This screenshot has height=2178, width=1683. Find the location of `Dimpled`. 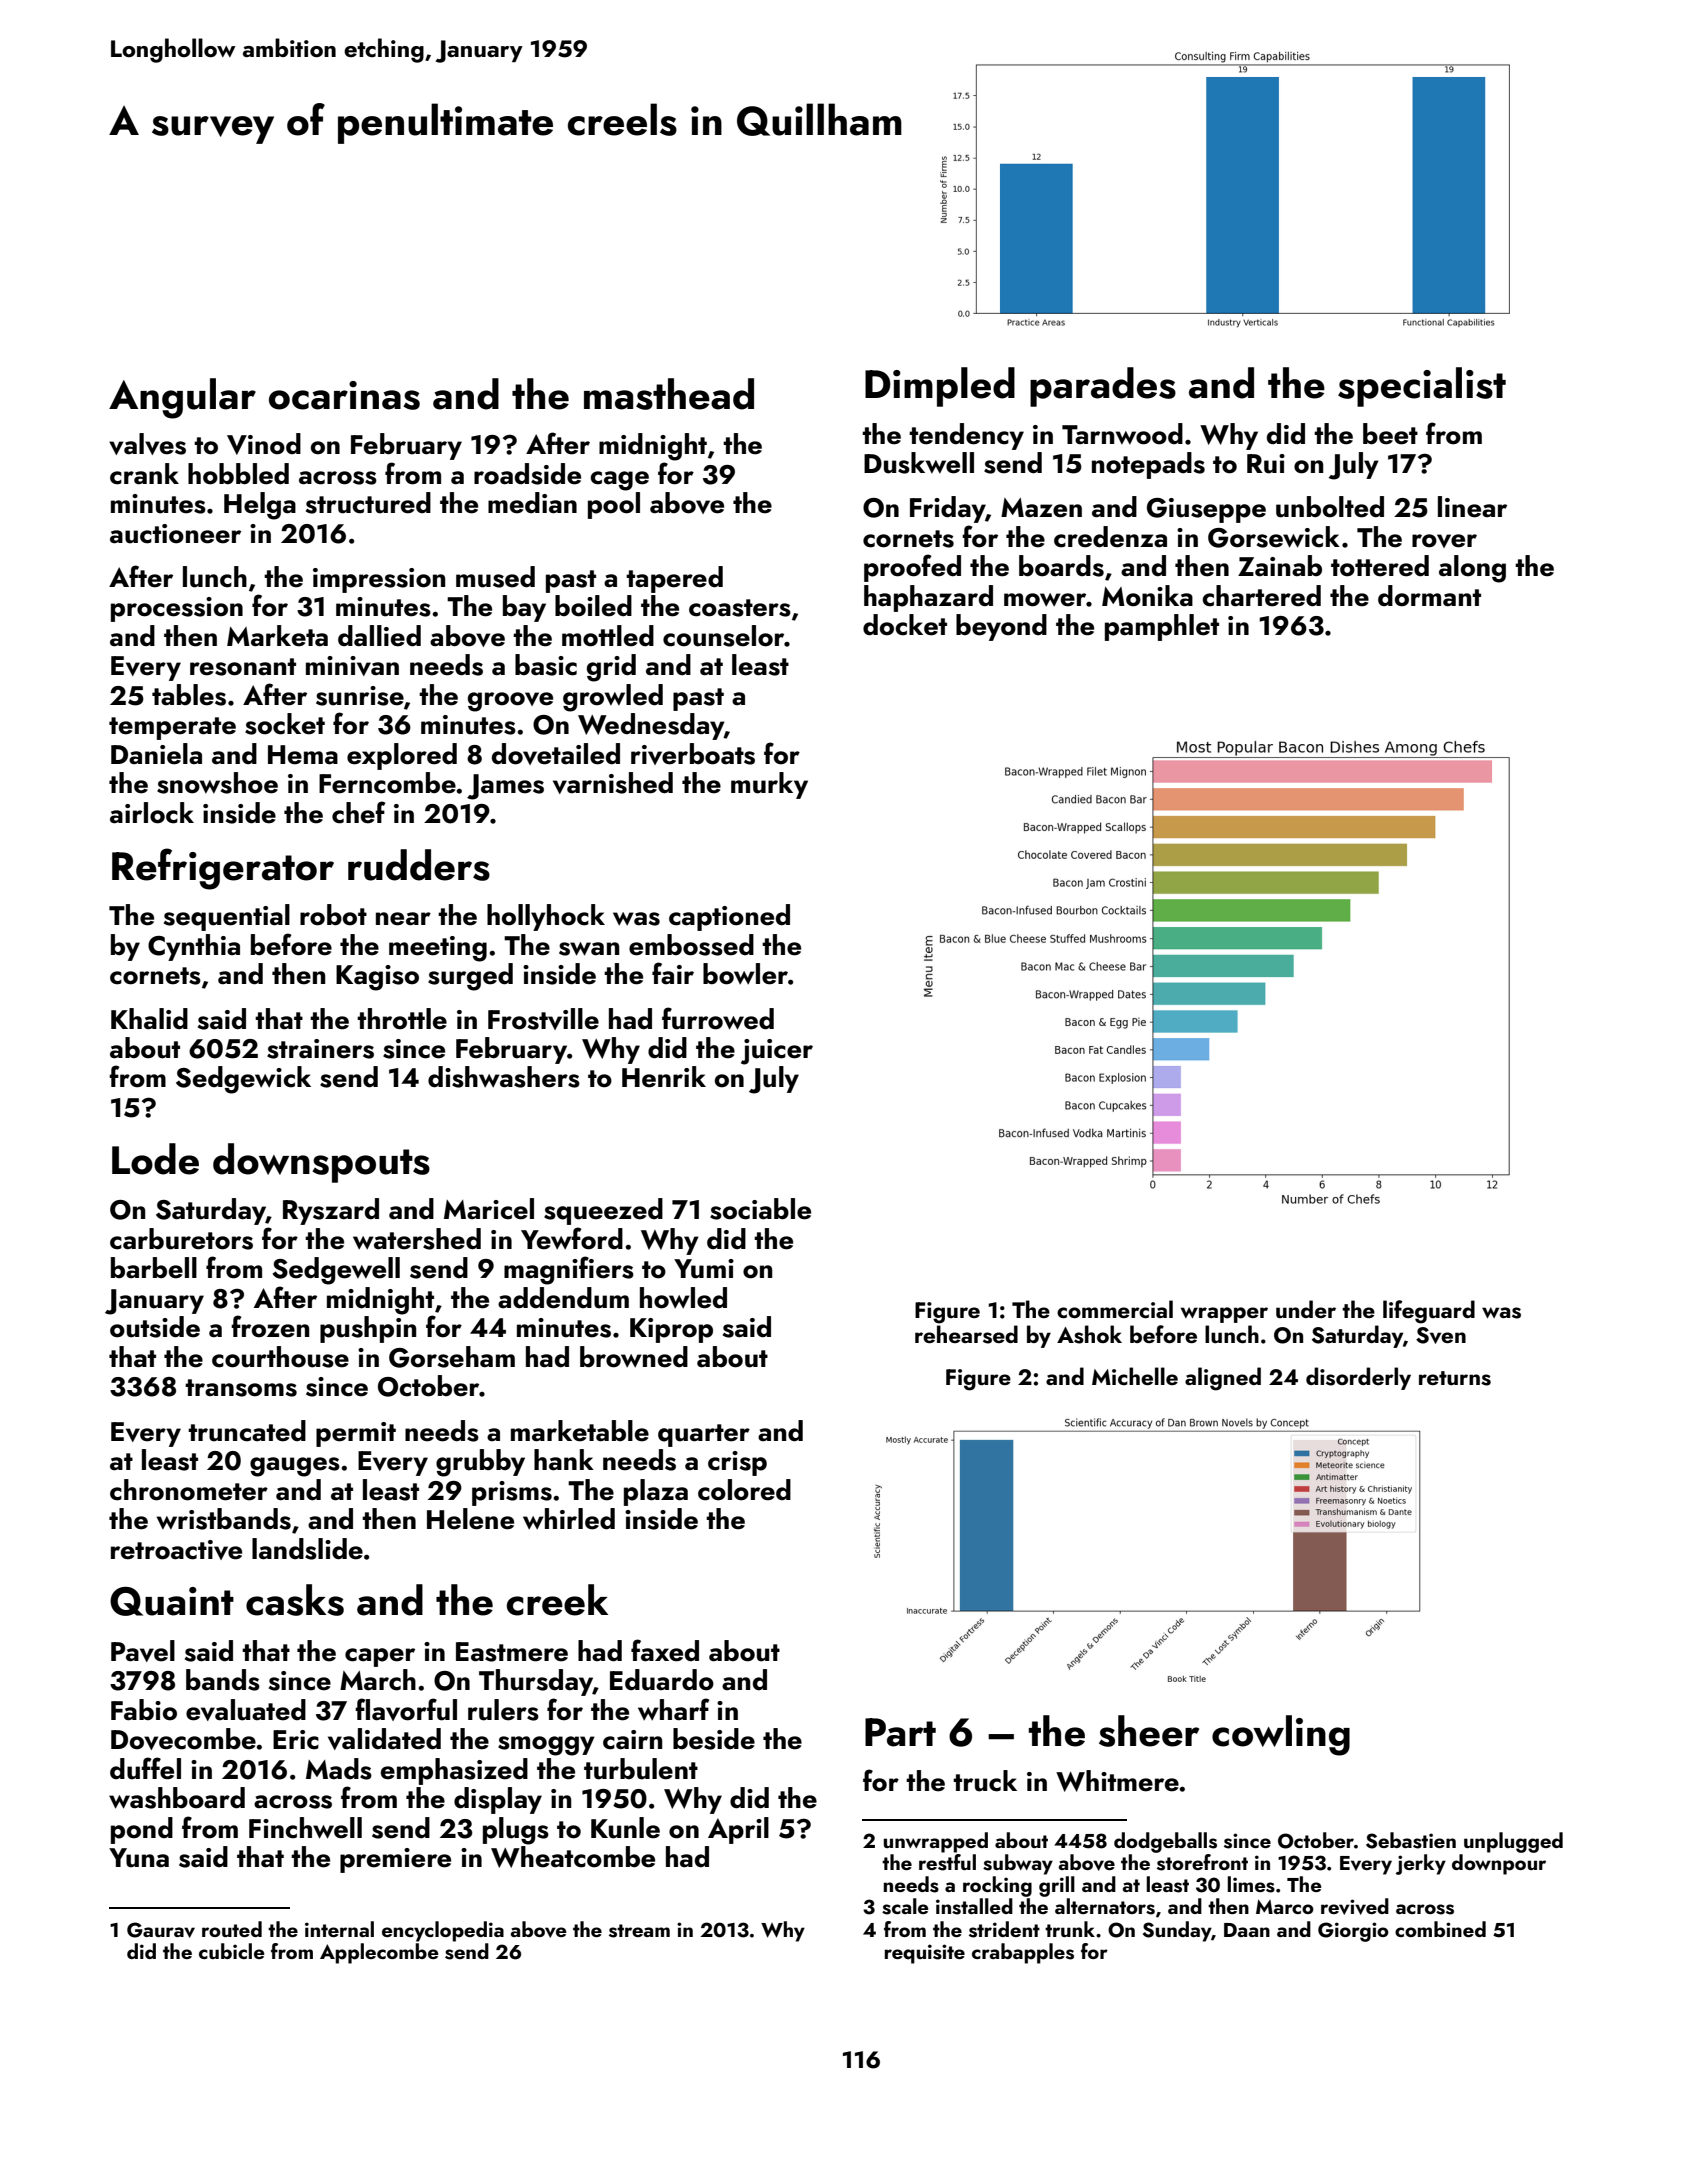

Dimpled is located at coordinates (940, 387).
